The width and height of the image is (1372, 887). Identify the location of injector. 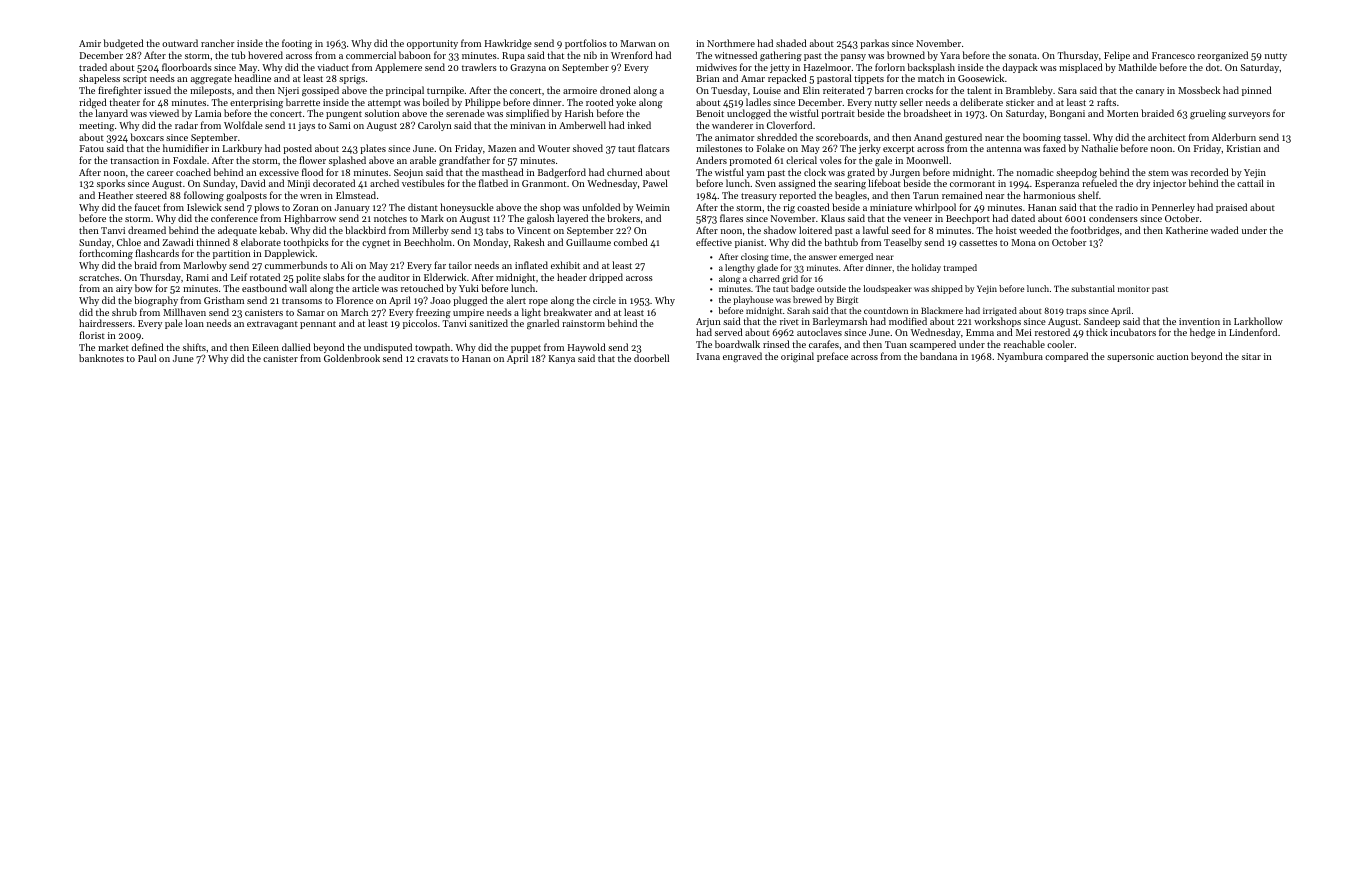
(1169, 184).
